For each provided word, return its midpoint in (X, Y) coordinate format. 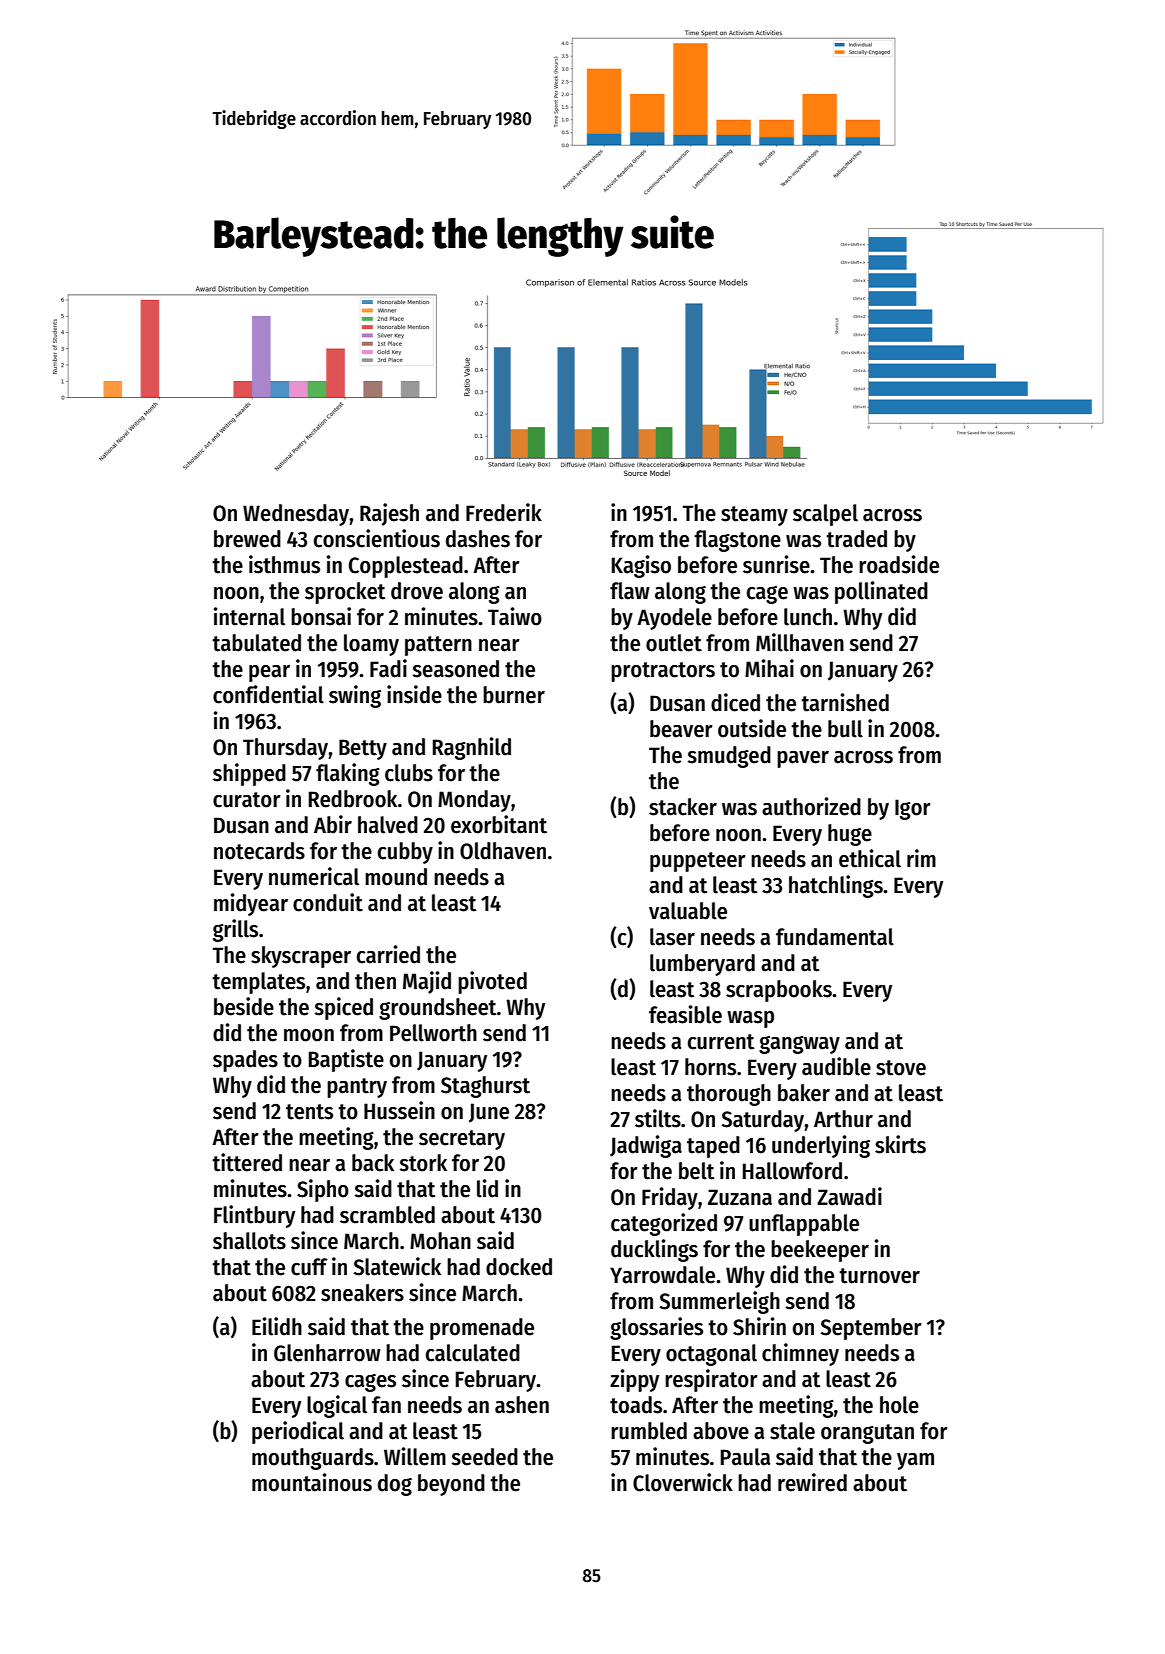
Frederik (504, 512)
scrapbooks (779, 991)
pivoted (492, 982)
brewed (247, 539)
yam (915, 1461)
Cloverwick (683, 1482)
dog (395, 1485)
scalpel (825, 515)
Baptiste (346, 1060)
